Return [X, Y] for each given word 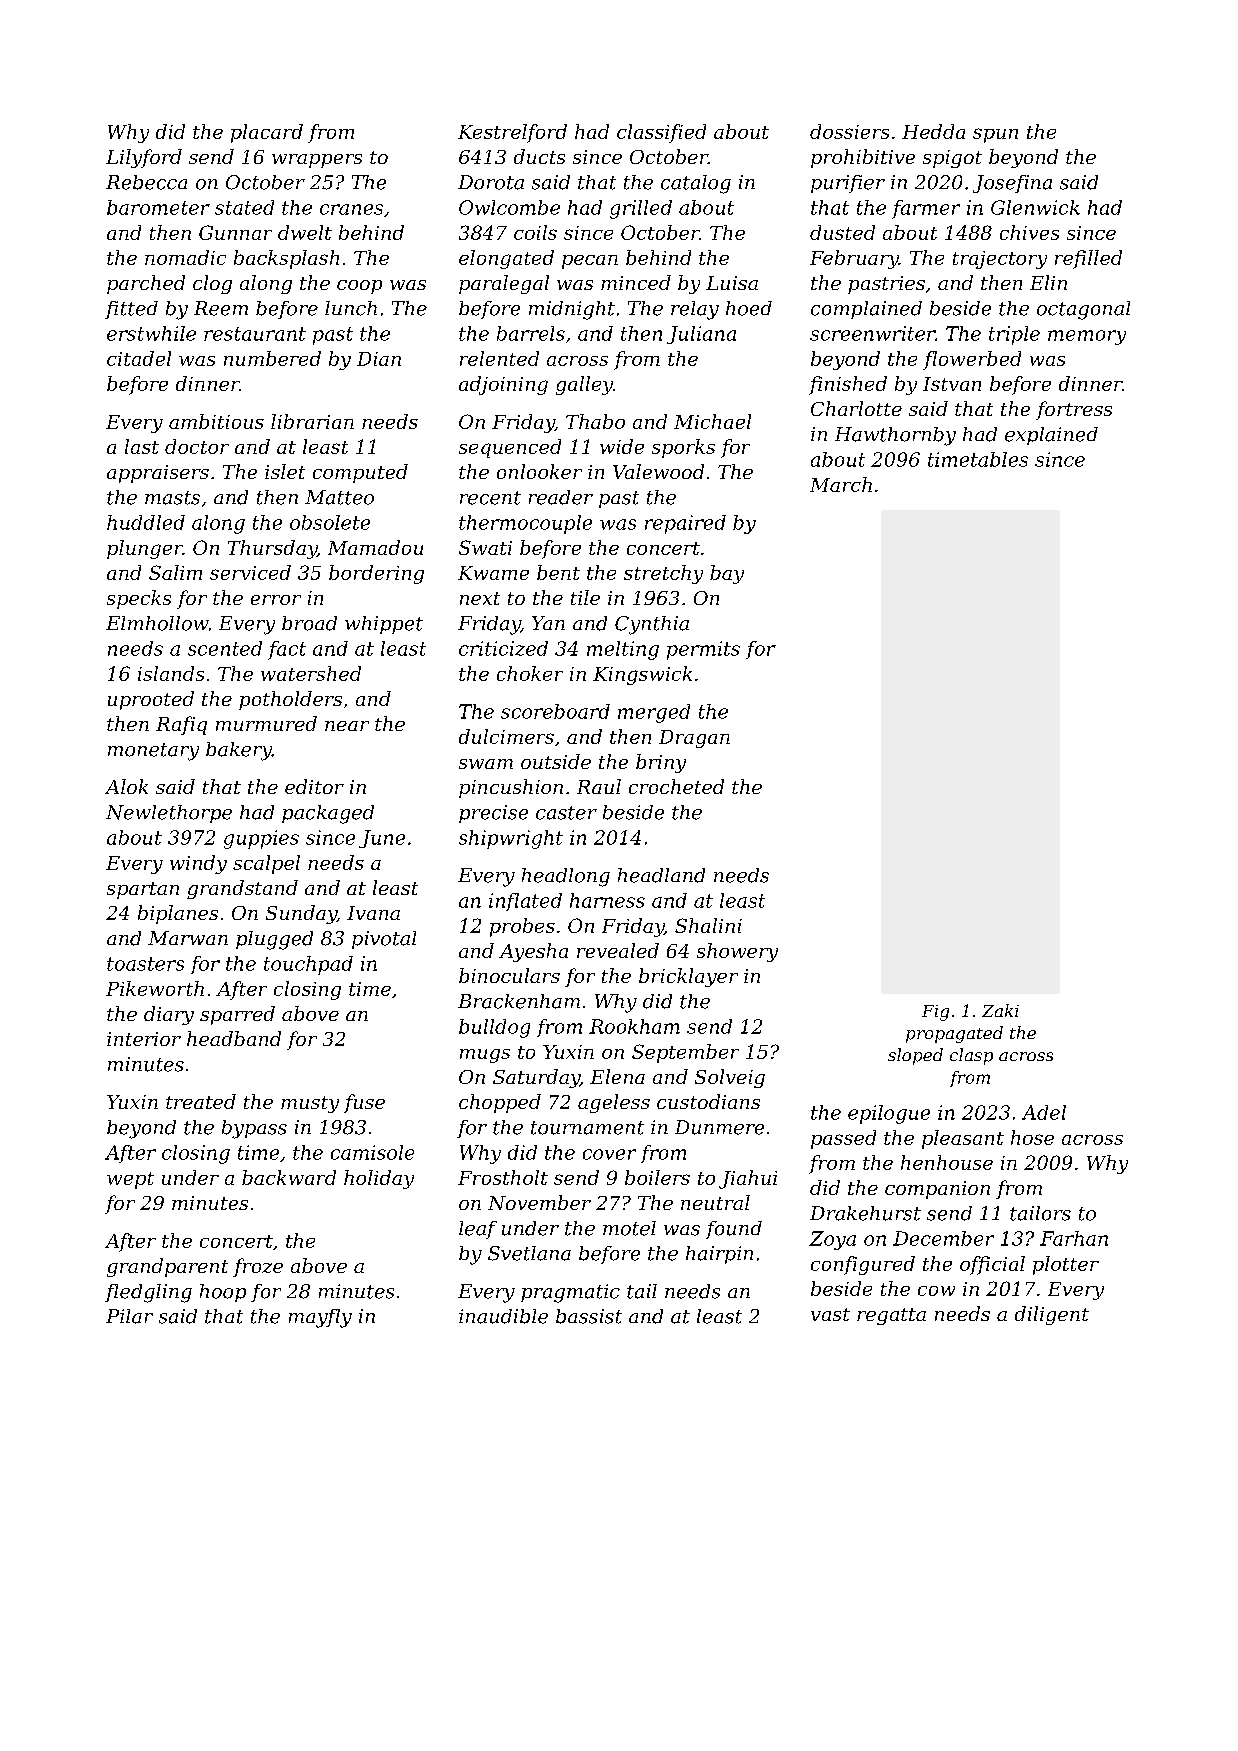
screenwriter [872, 333]
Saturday [536, 1078]
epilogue [889, 1114]
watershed [311, 673]
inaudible [503, 1316]
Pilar [129, 1316]
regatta [891, 1316]
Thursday [272, 549]
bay [727, 574]
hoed [749, 308]
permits [703, 650]
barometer [158, 207]
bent [558, 572]
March [841, 484]
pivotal [384, 940]
